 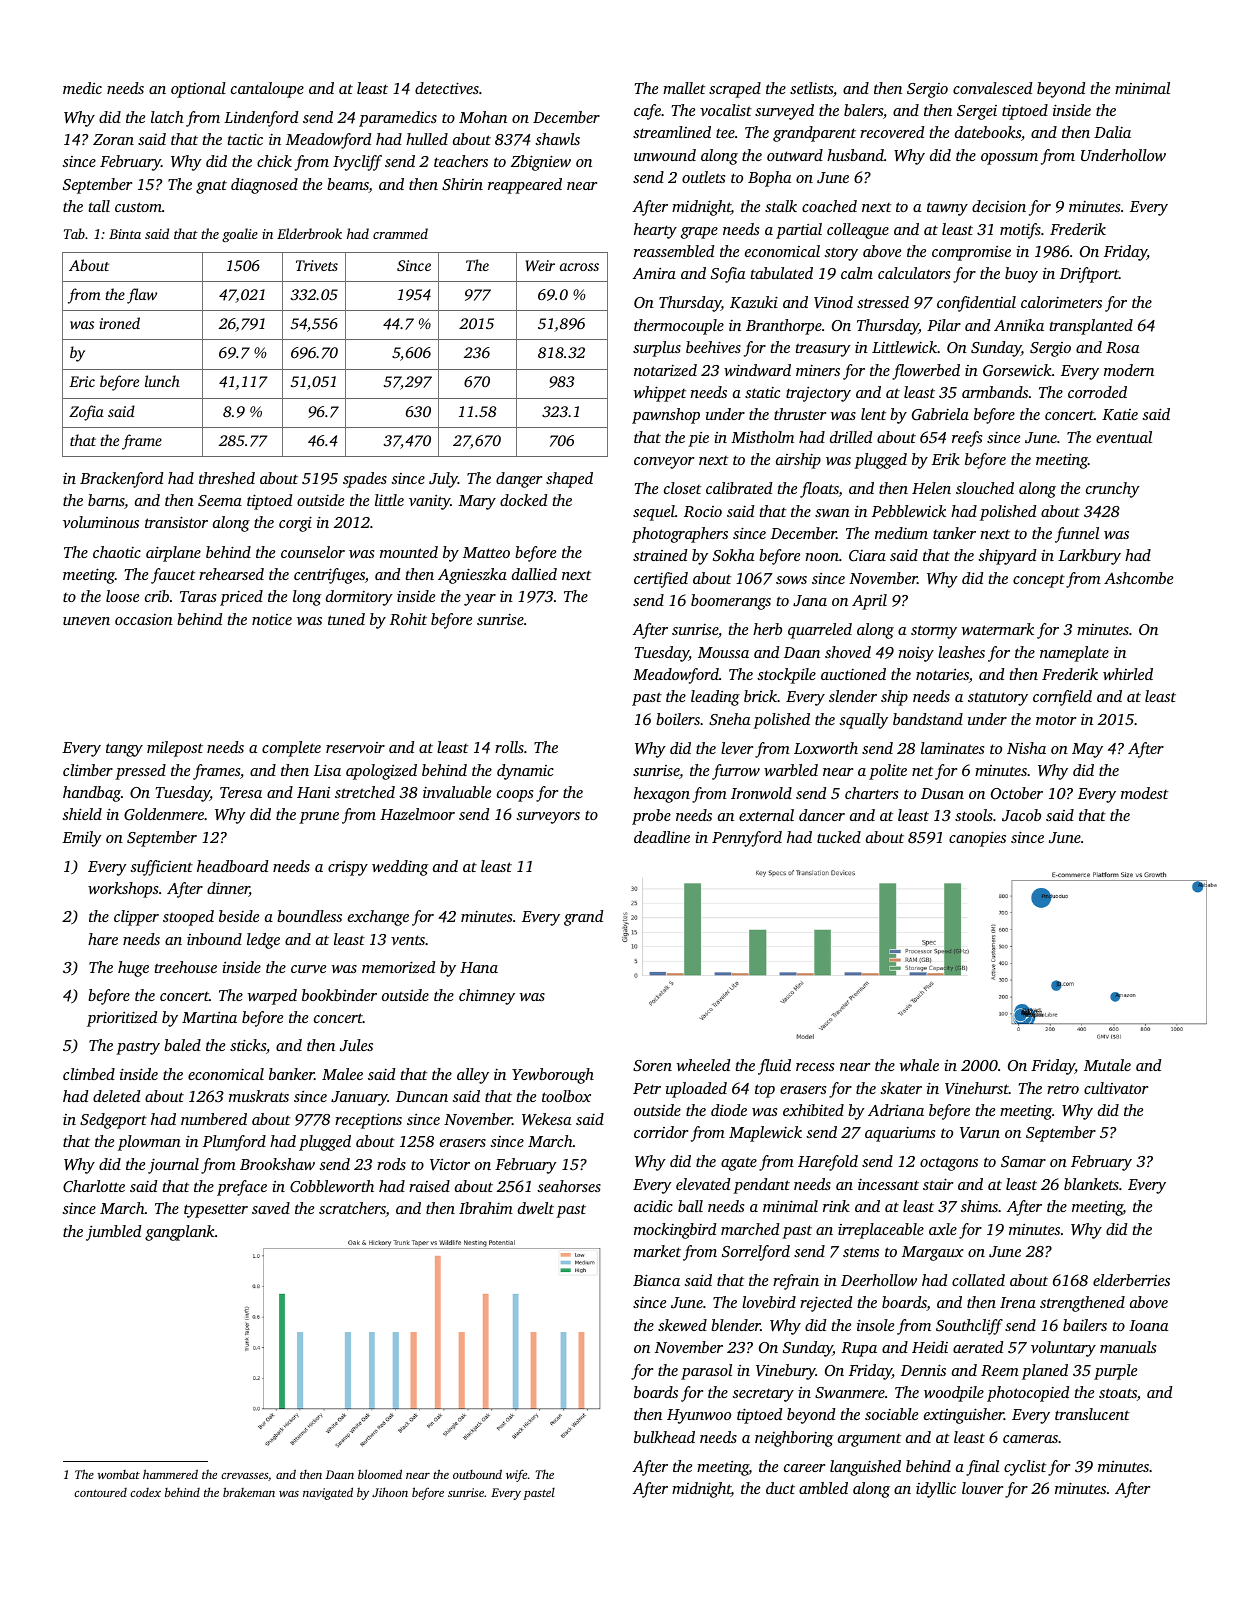 I want to click on gnat, so click(x=211, y=187).
